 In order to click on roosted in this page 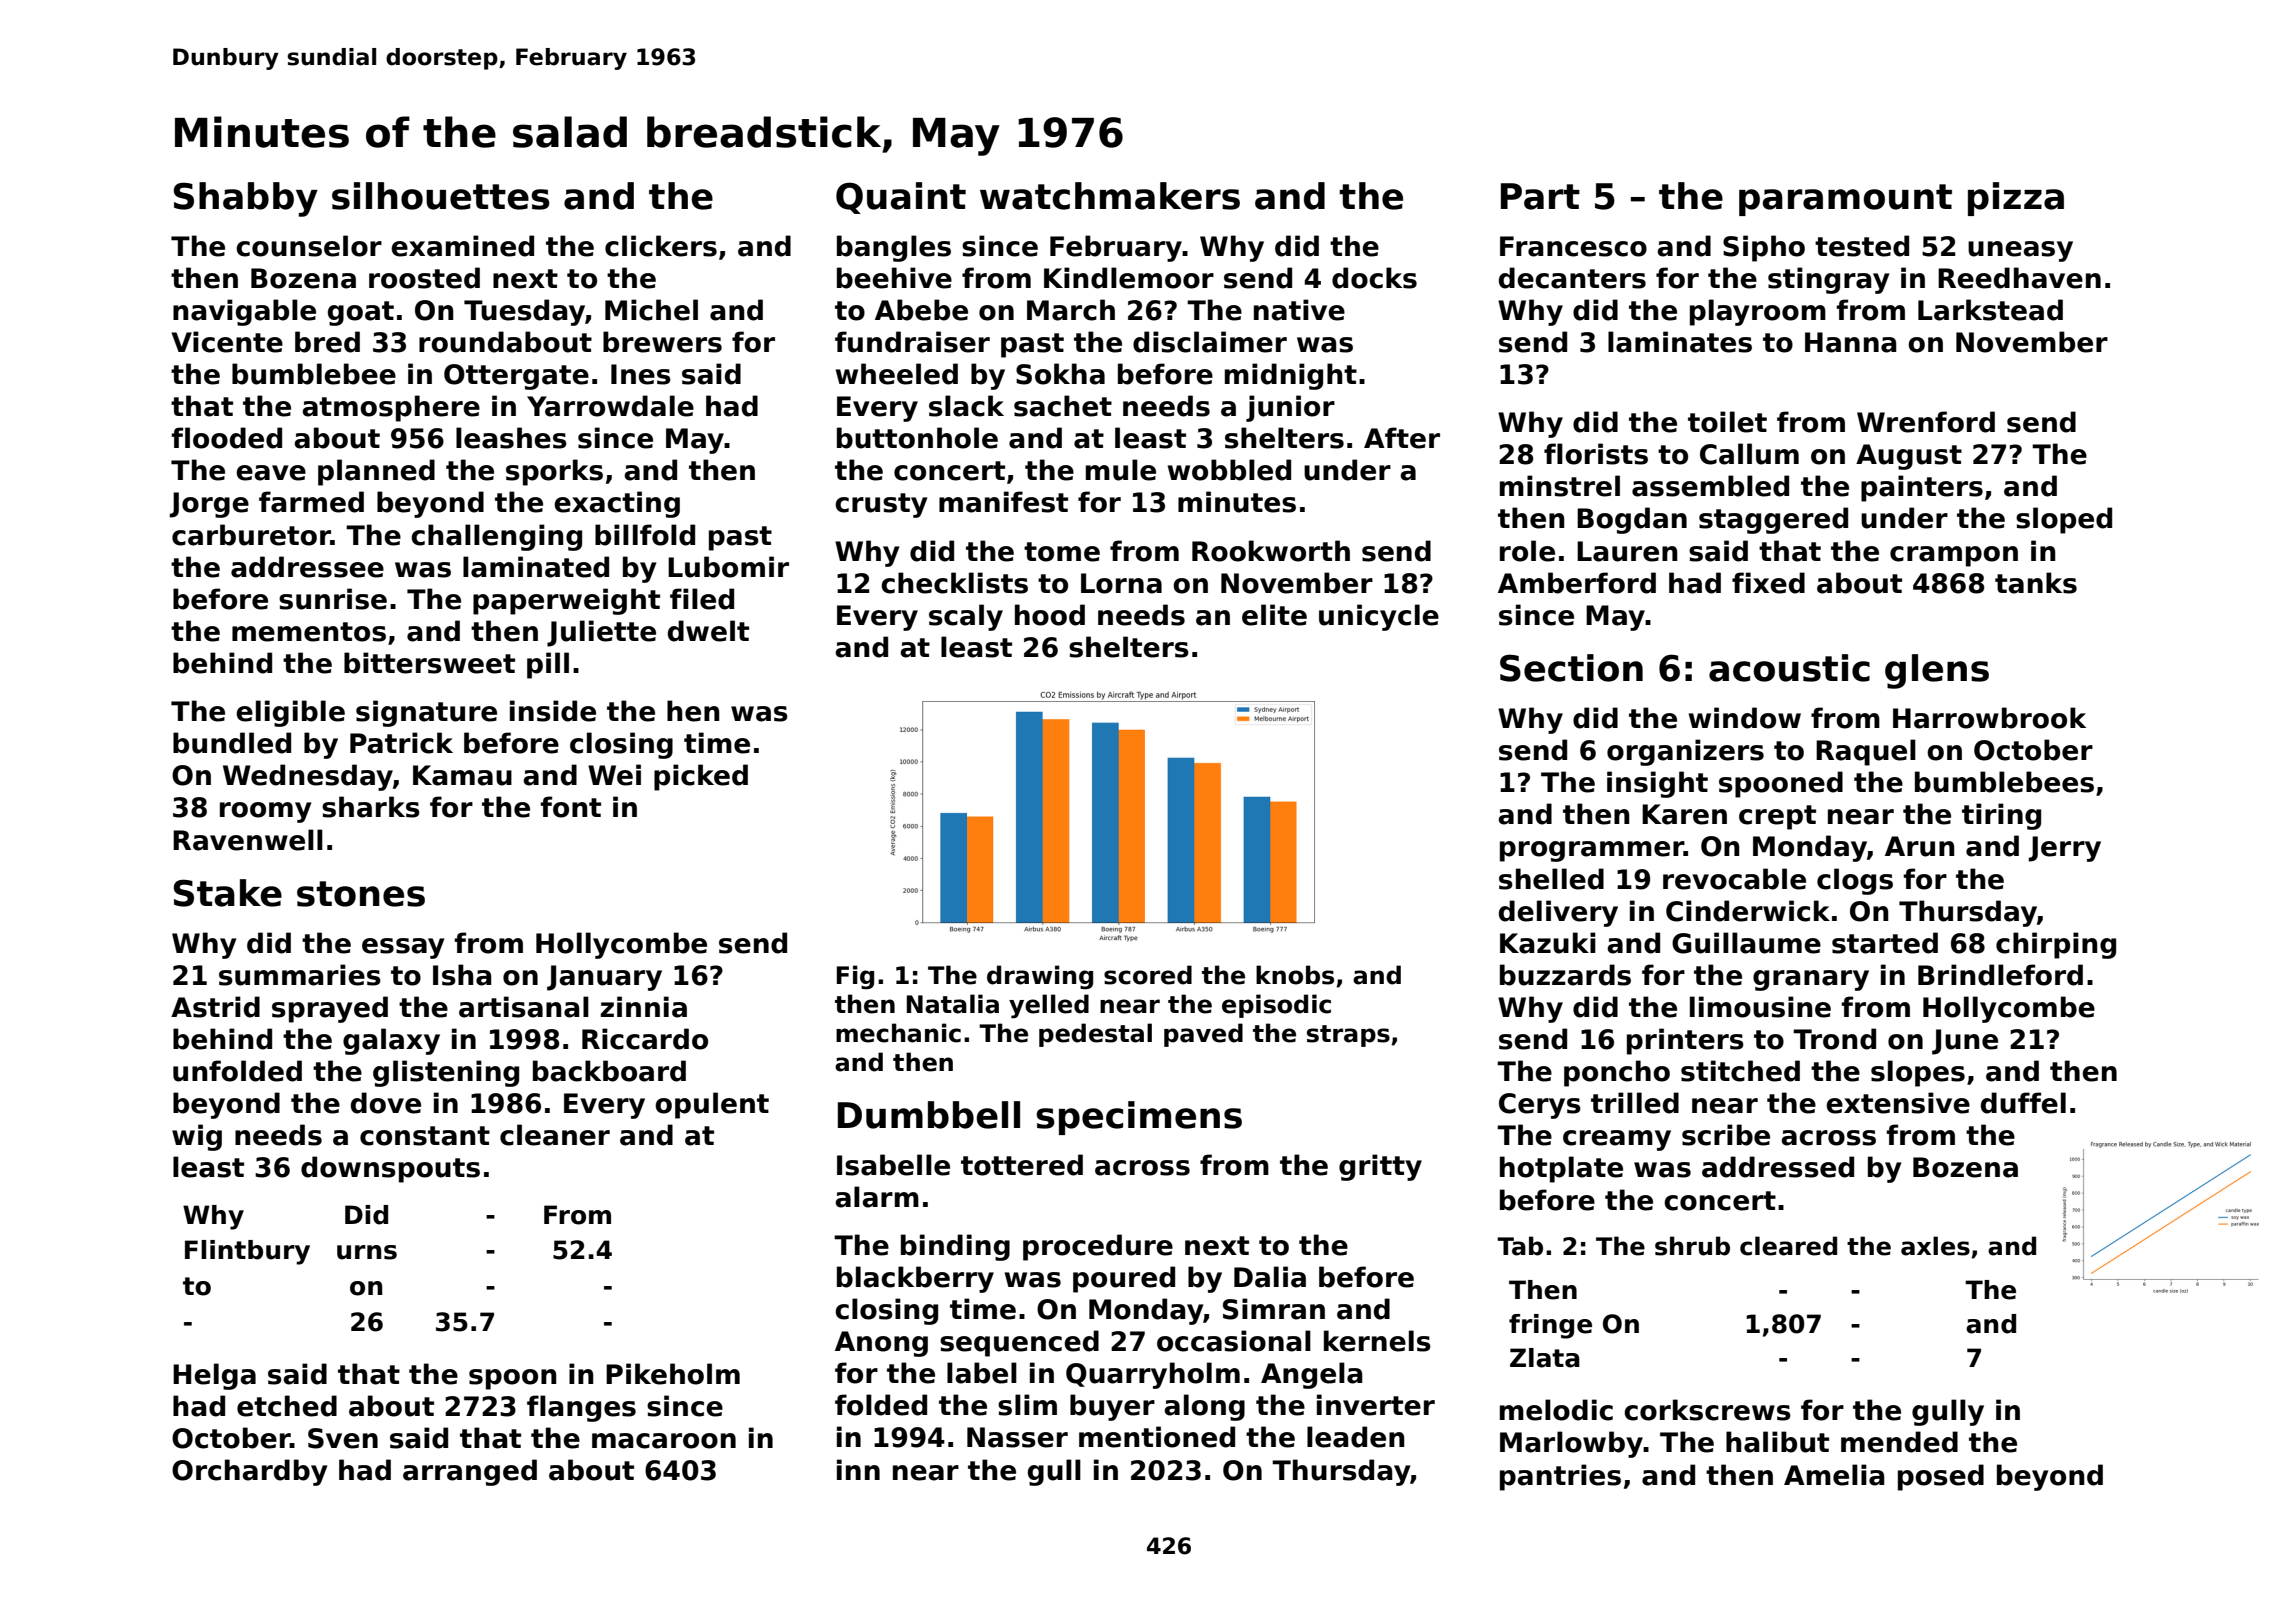, I will do `click(424, 278)`.
